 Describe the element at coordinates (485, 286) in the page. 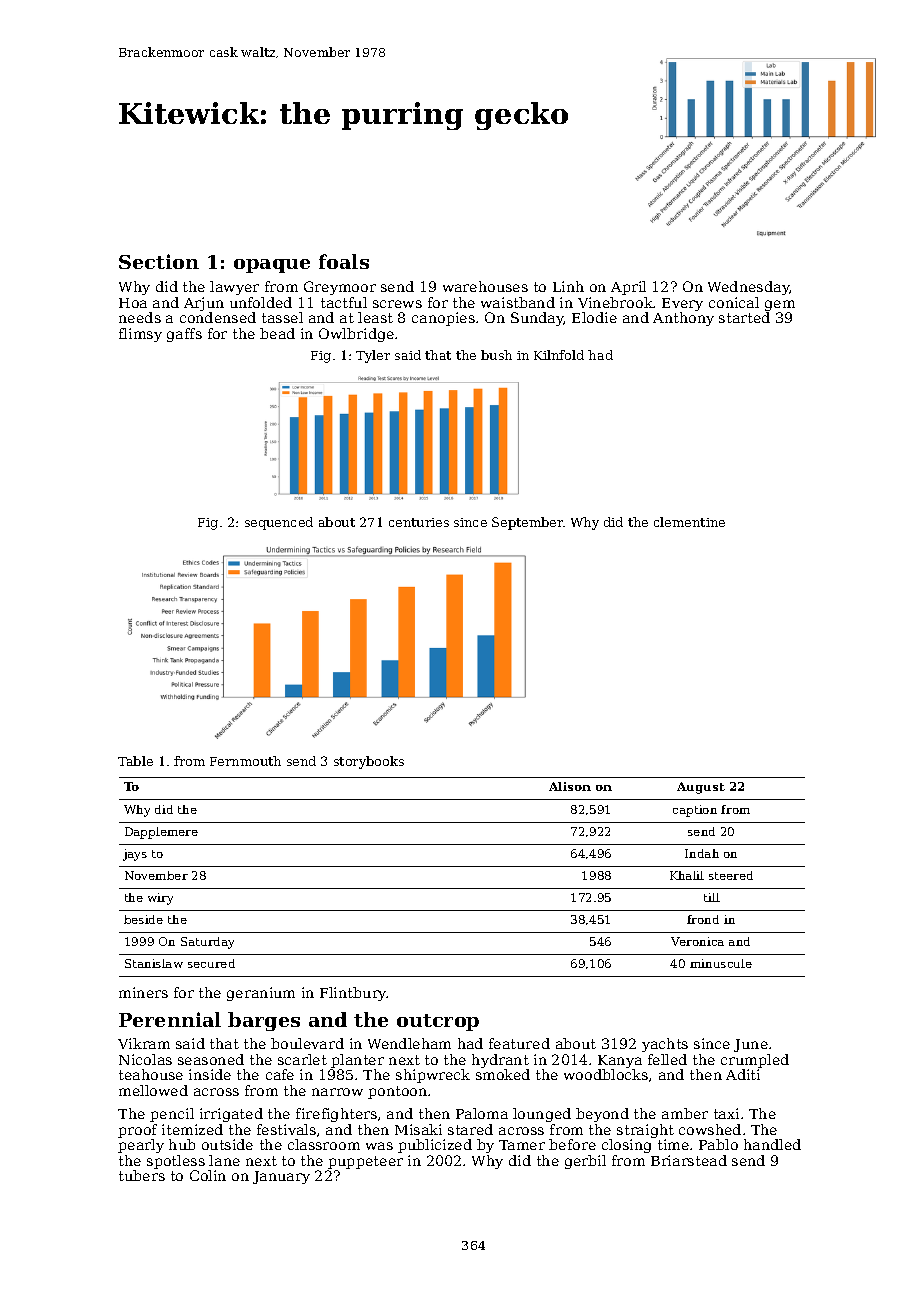

I see `warehouses` at that location.
